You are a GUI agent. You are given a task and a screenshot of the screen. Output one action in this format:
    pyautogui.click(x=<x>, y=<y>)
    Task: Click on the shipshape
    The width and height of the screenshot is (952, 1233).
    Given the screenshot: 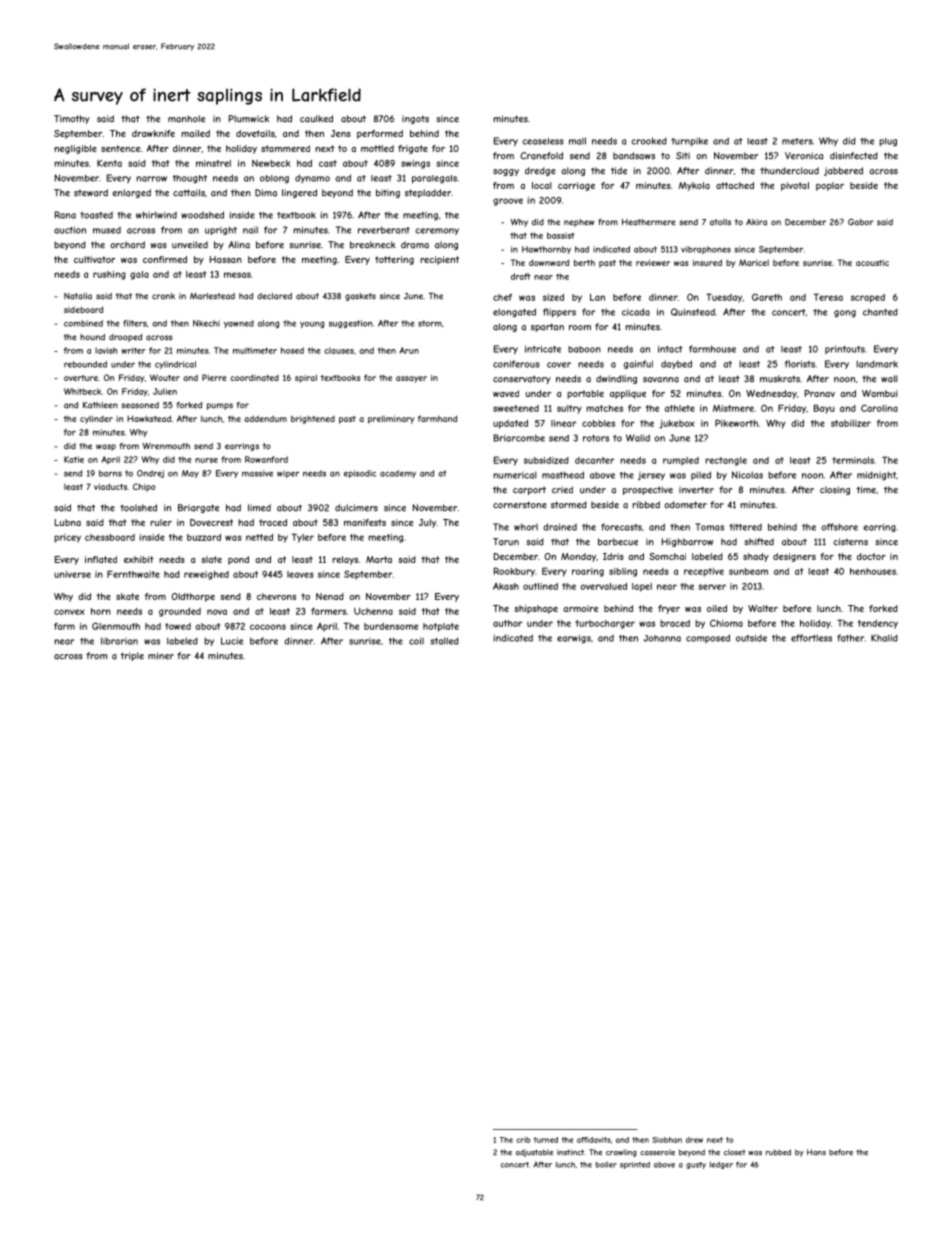 What is the action you would take?
    pyautogui.click(x=536, y=609)
